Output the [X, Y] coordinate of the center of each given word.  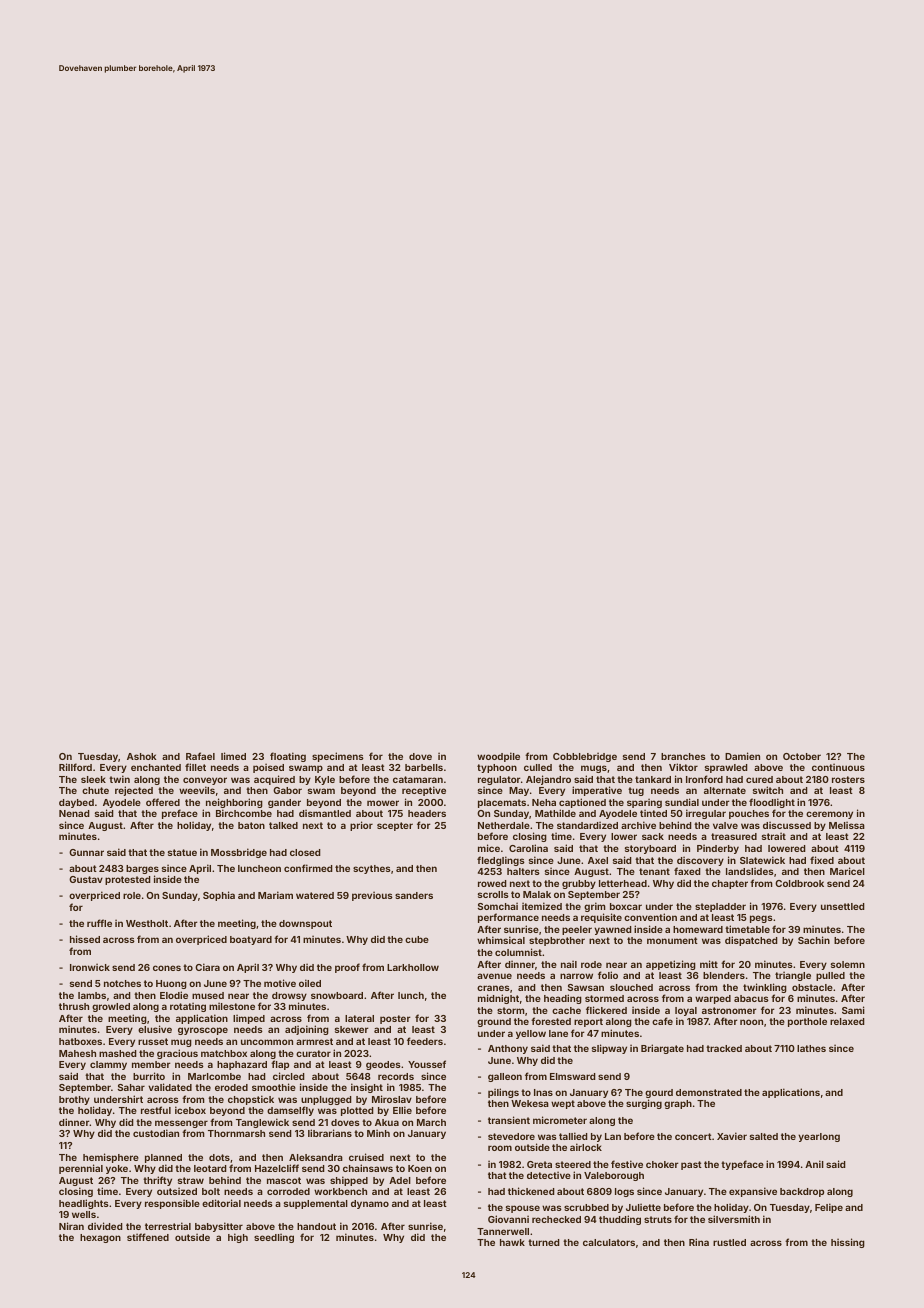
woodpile [498, 757]
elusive [155, 1029]
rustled [729, 1242]
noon [751, 1022]
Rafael [200, 756]
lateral [359, 1018]
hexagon [100, 1238]
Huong [171, 984]
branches [683, 756]
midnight [498, 999]
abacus [751, 998]
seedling [274, 1238]
